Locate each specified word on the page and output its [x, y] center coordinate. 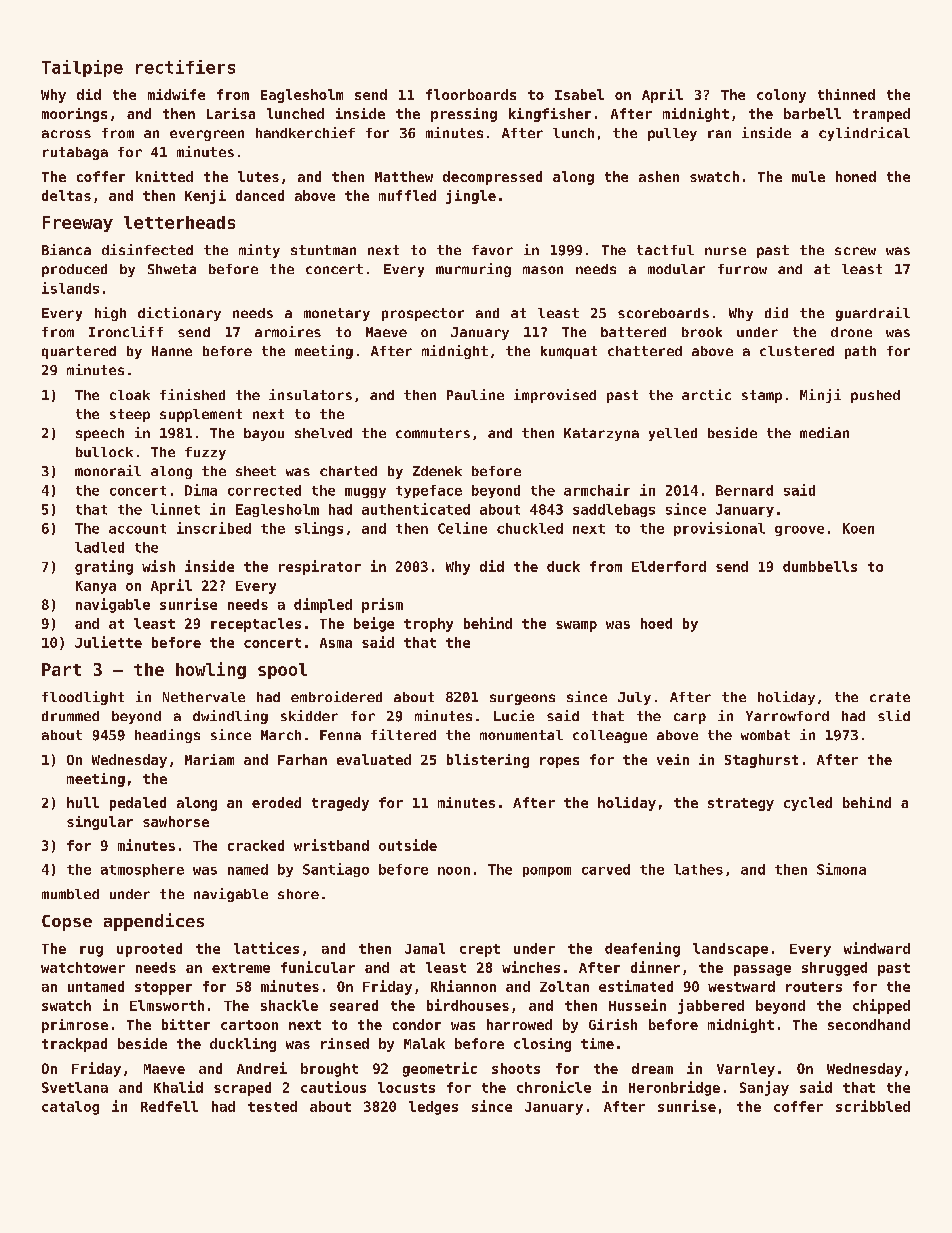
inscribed [214, 528]
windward [877, 948]
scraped [242, 1089]
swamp [576, 626]
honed [856, 176]
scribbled [873, 1106]
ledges [433, 1108]
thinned [846, 94]
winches [531, 967]
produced [74, 270]
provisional [719, 529]
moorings [74, 115]
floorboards [471, 94]
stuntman [323, 250]
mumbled [70, 894]
